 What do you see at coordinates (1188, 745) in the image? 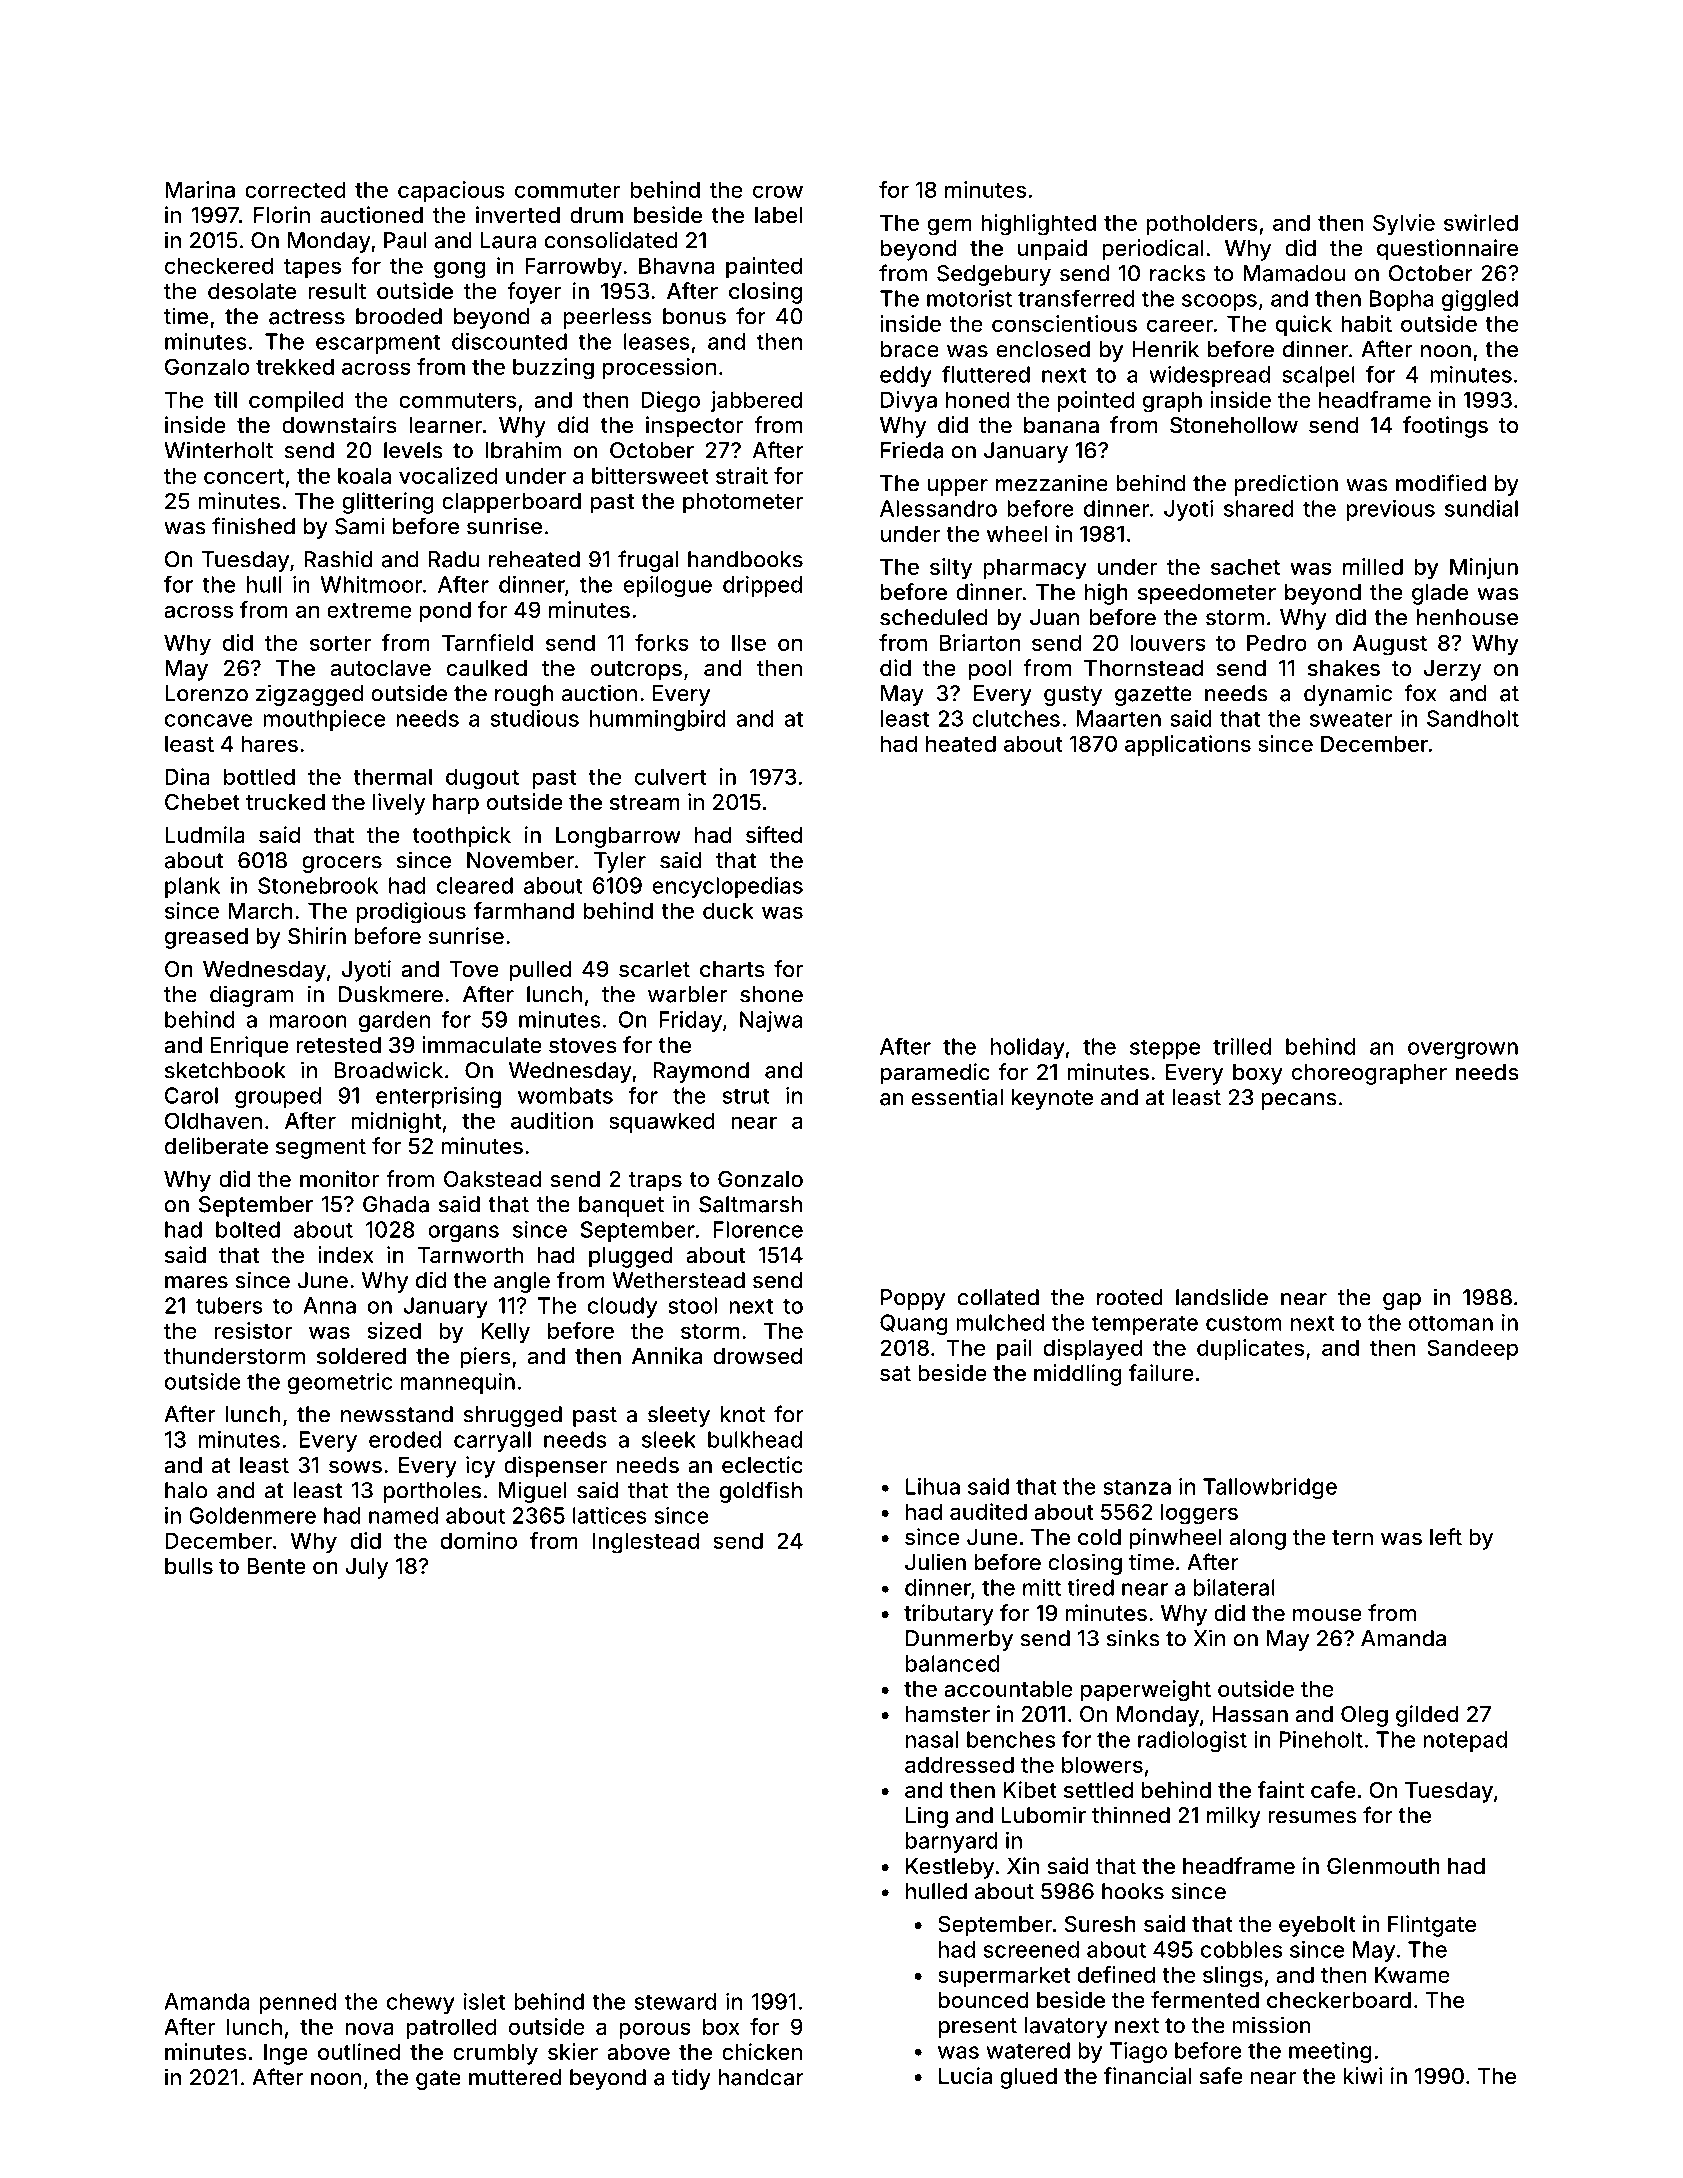
I see `applications` at bounding box center [1188, 745].
